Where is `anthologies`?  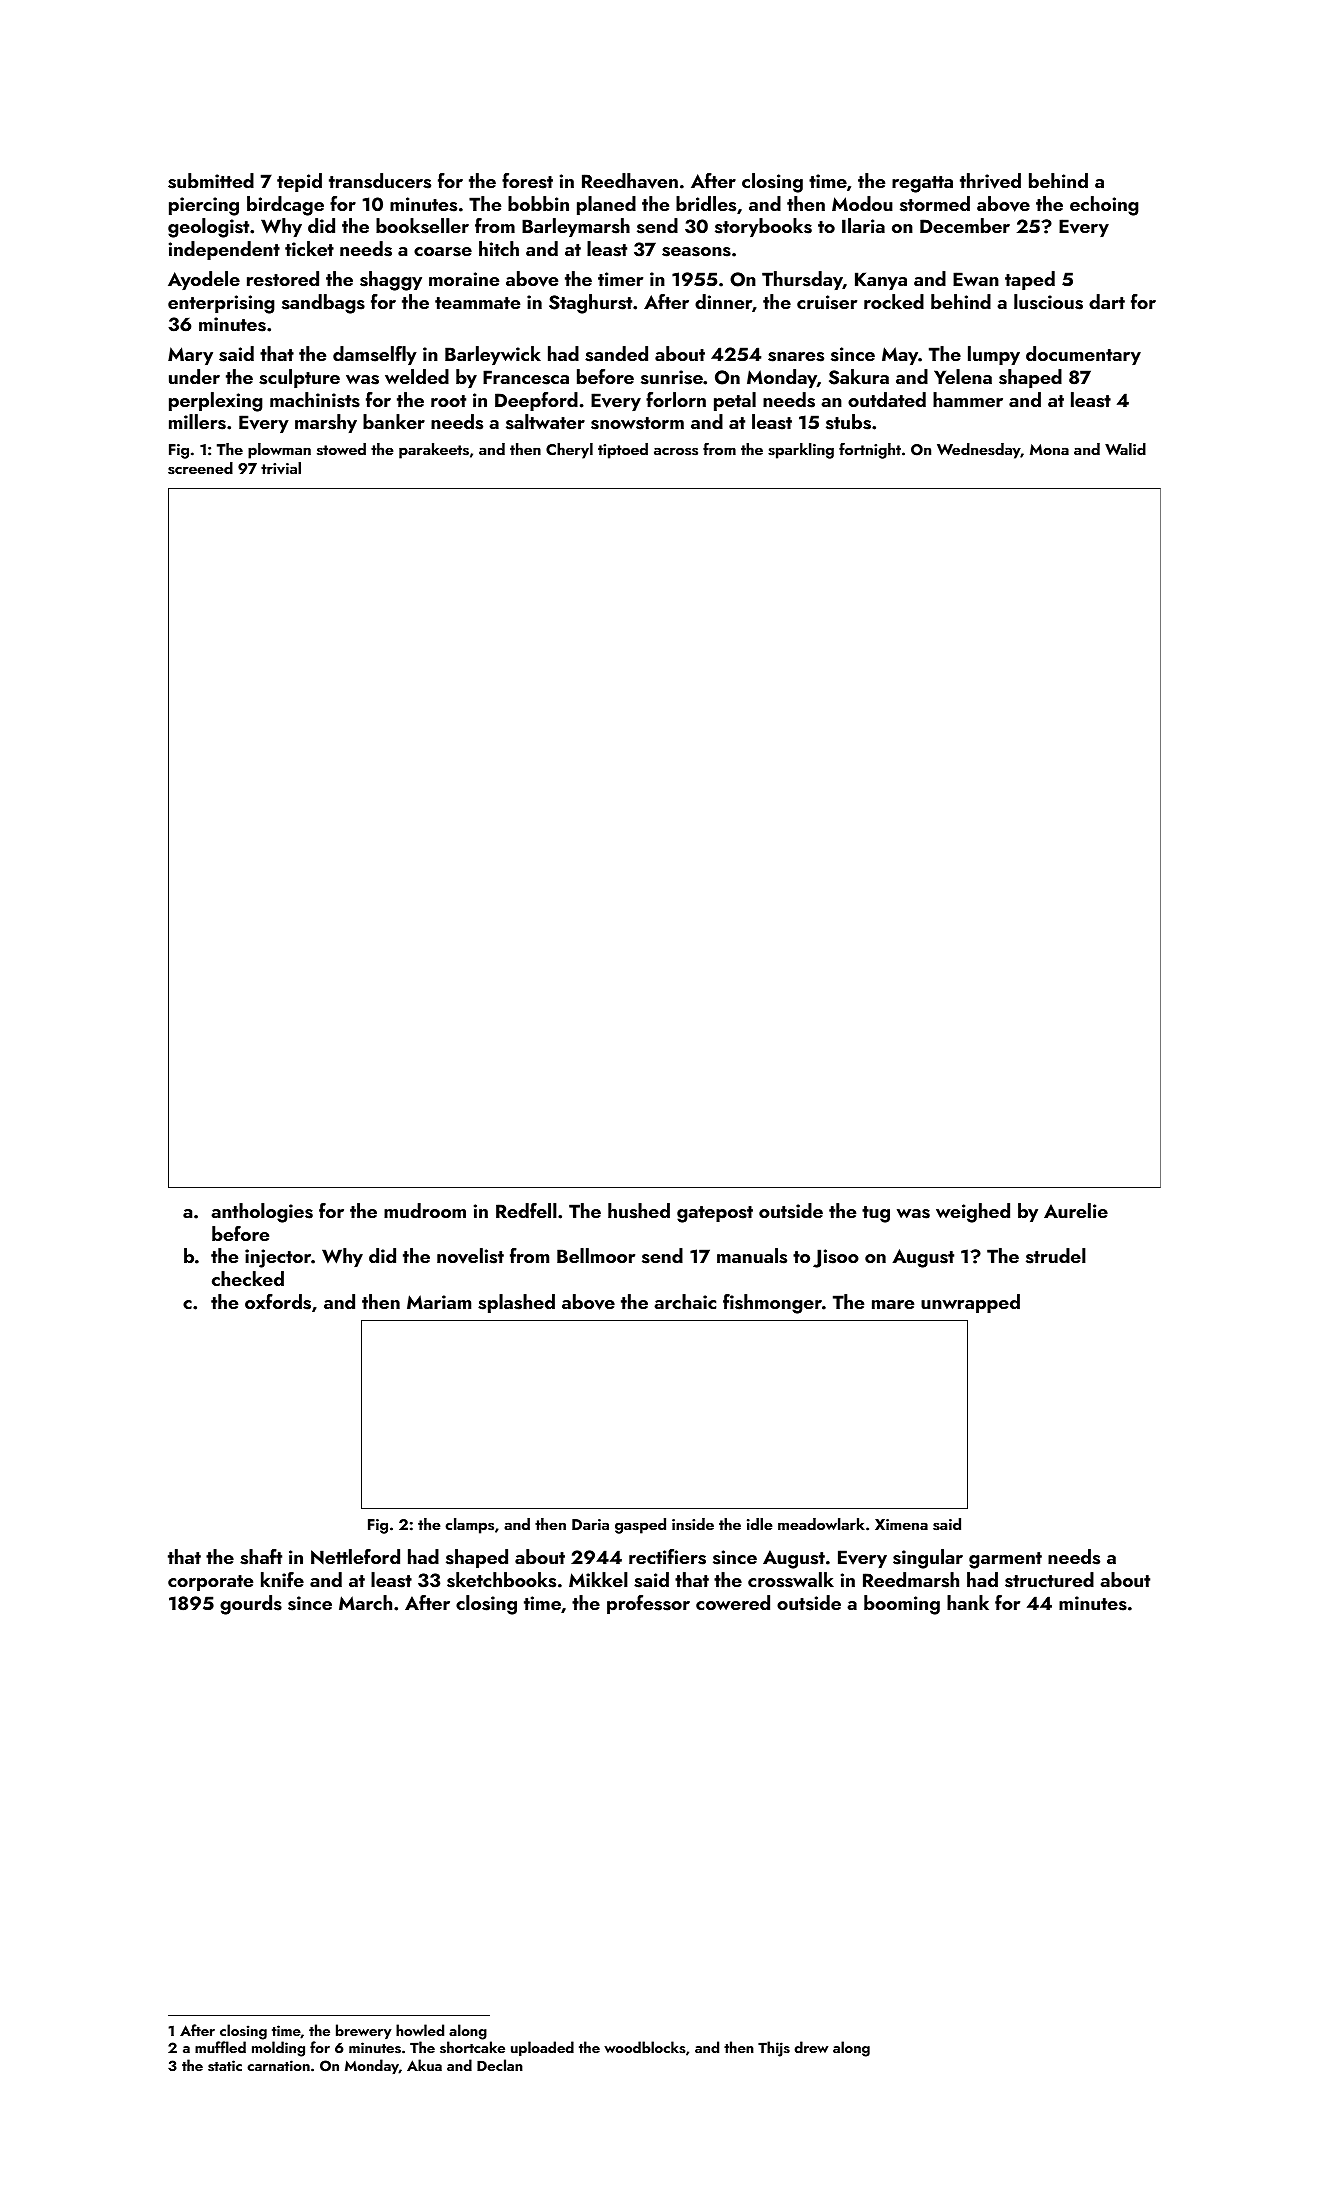 anthologies is located at coordinates (262, 1213).
